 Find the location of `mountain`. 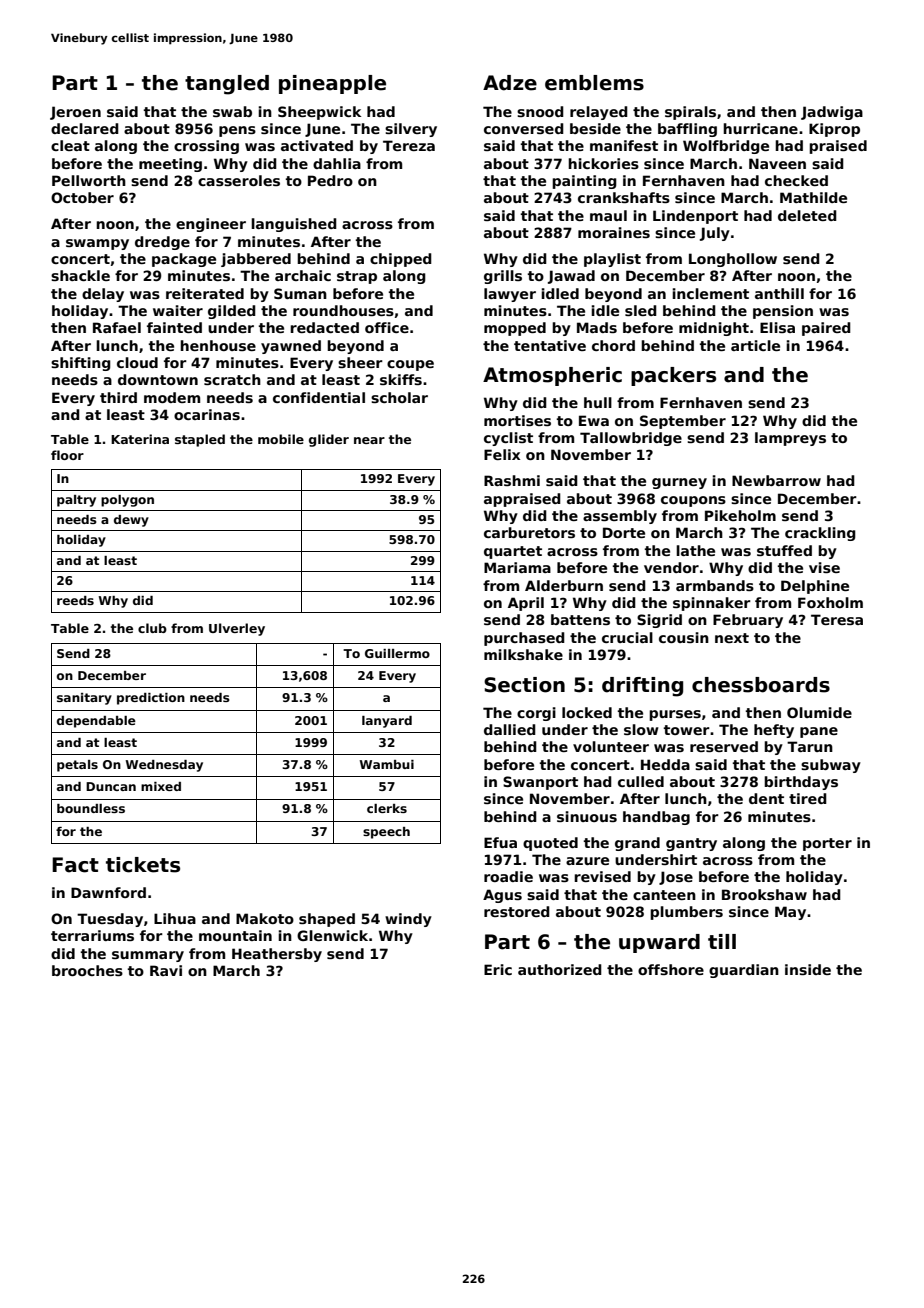

mountain is located at coordinates (235, 935).
